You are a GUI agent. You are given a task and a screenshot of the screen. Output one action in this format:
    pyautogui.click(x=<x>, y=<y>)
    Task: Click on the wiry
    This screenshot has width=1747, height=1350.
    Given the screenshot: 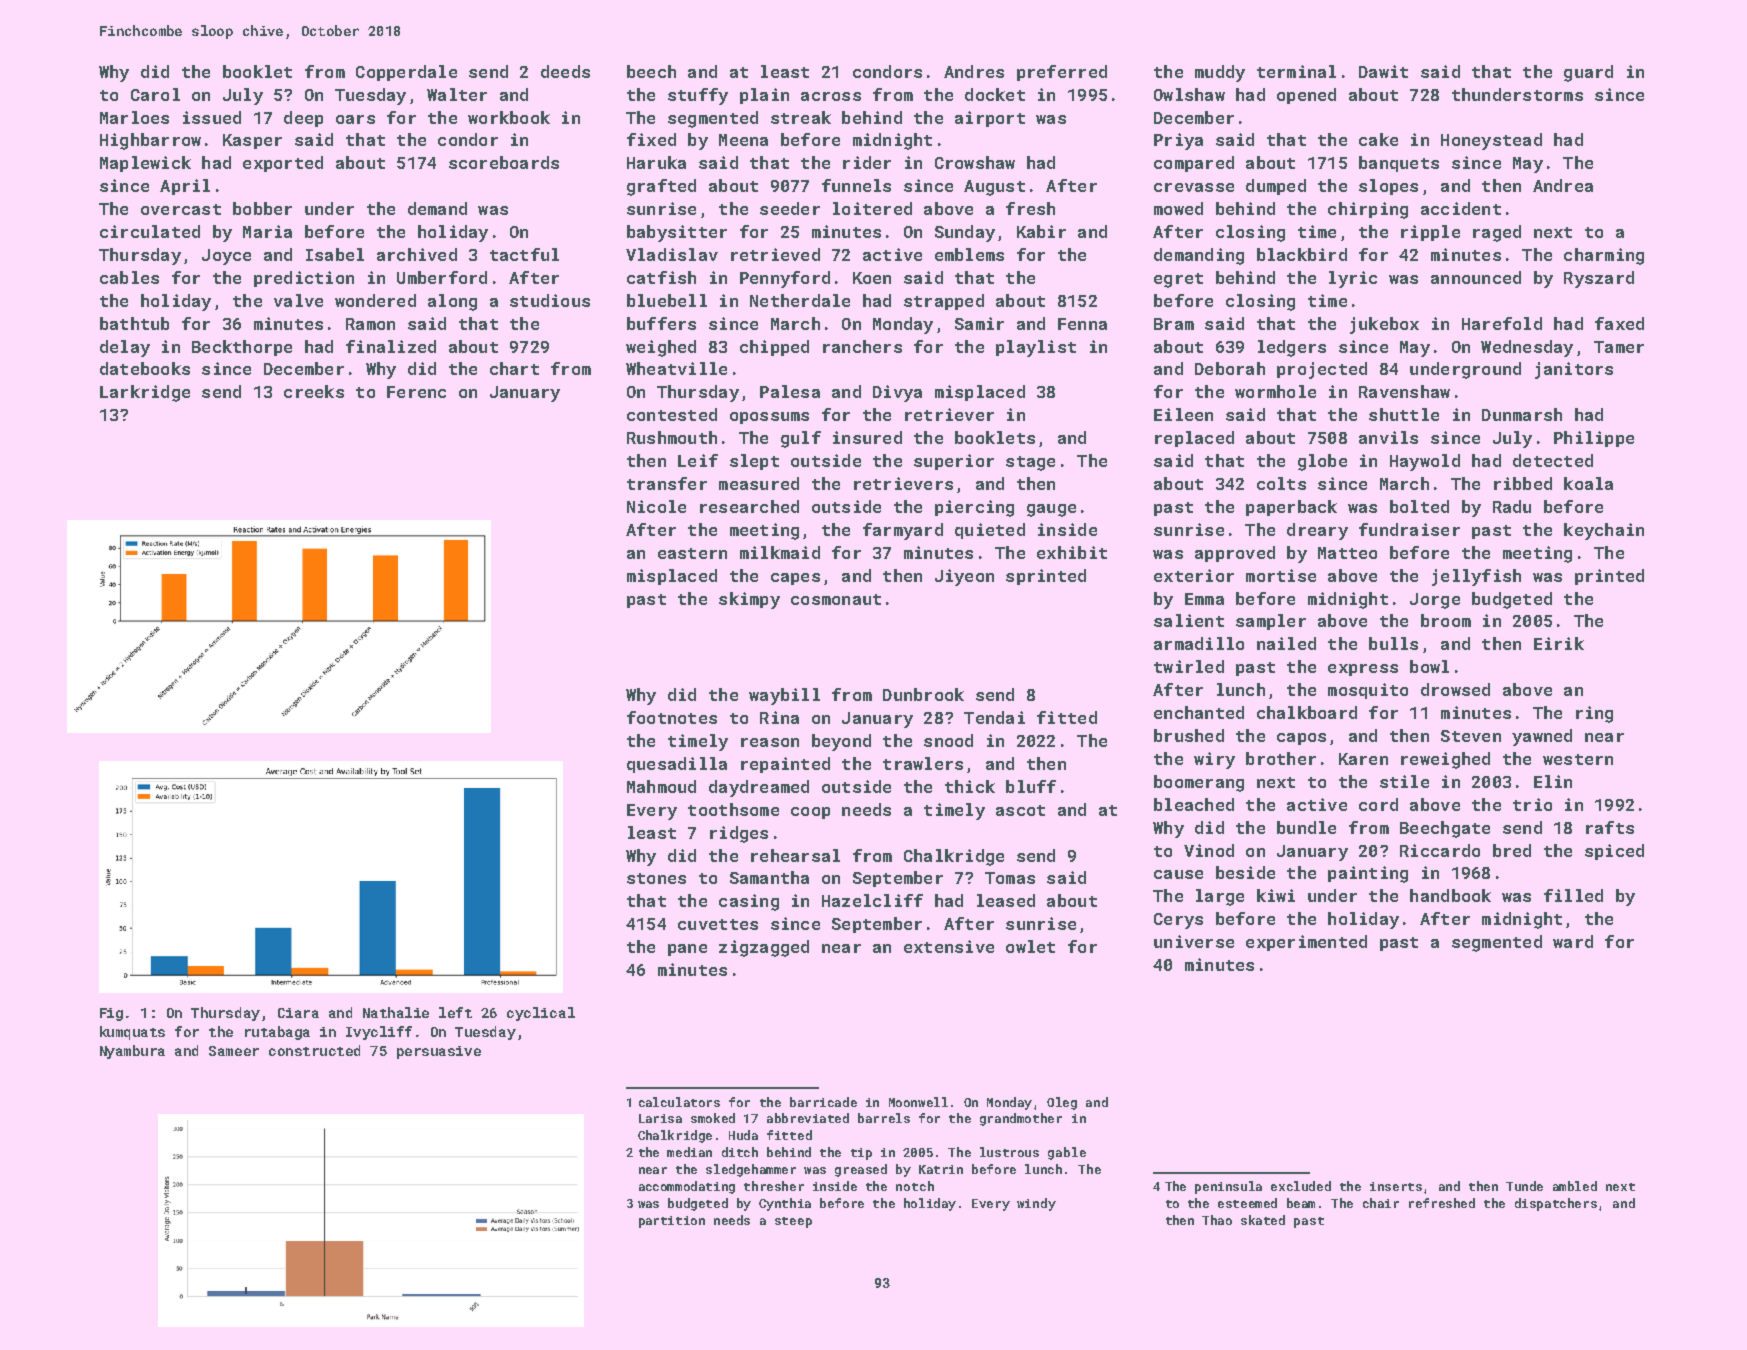 What is the action you would take?
    pyautogui.click(x=1214, y=760)
